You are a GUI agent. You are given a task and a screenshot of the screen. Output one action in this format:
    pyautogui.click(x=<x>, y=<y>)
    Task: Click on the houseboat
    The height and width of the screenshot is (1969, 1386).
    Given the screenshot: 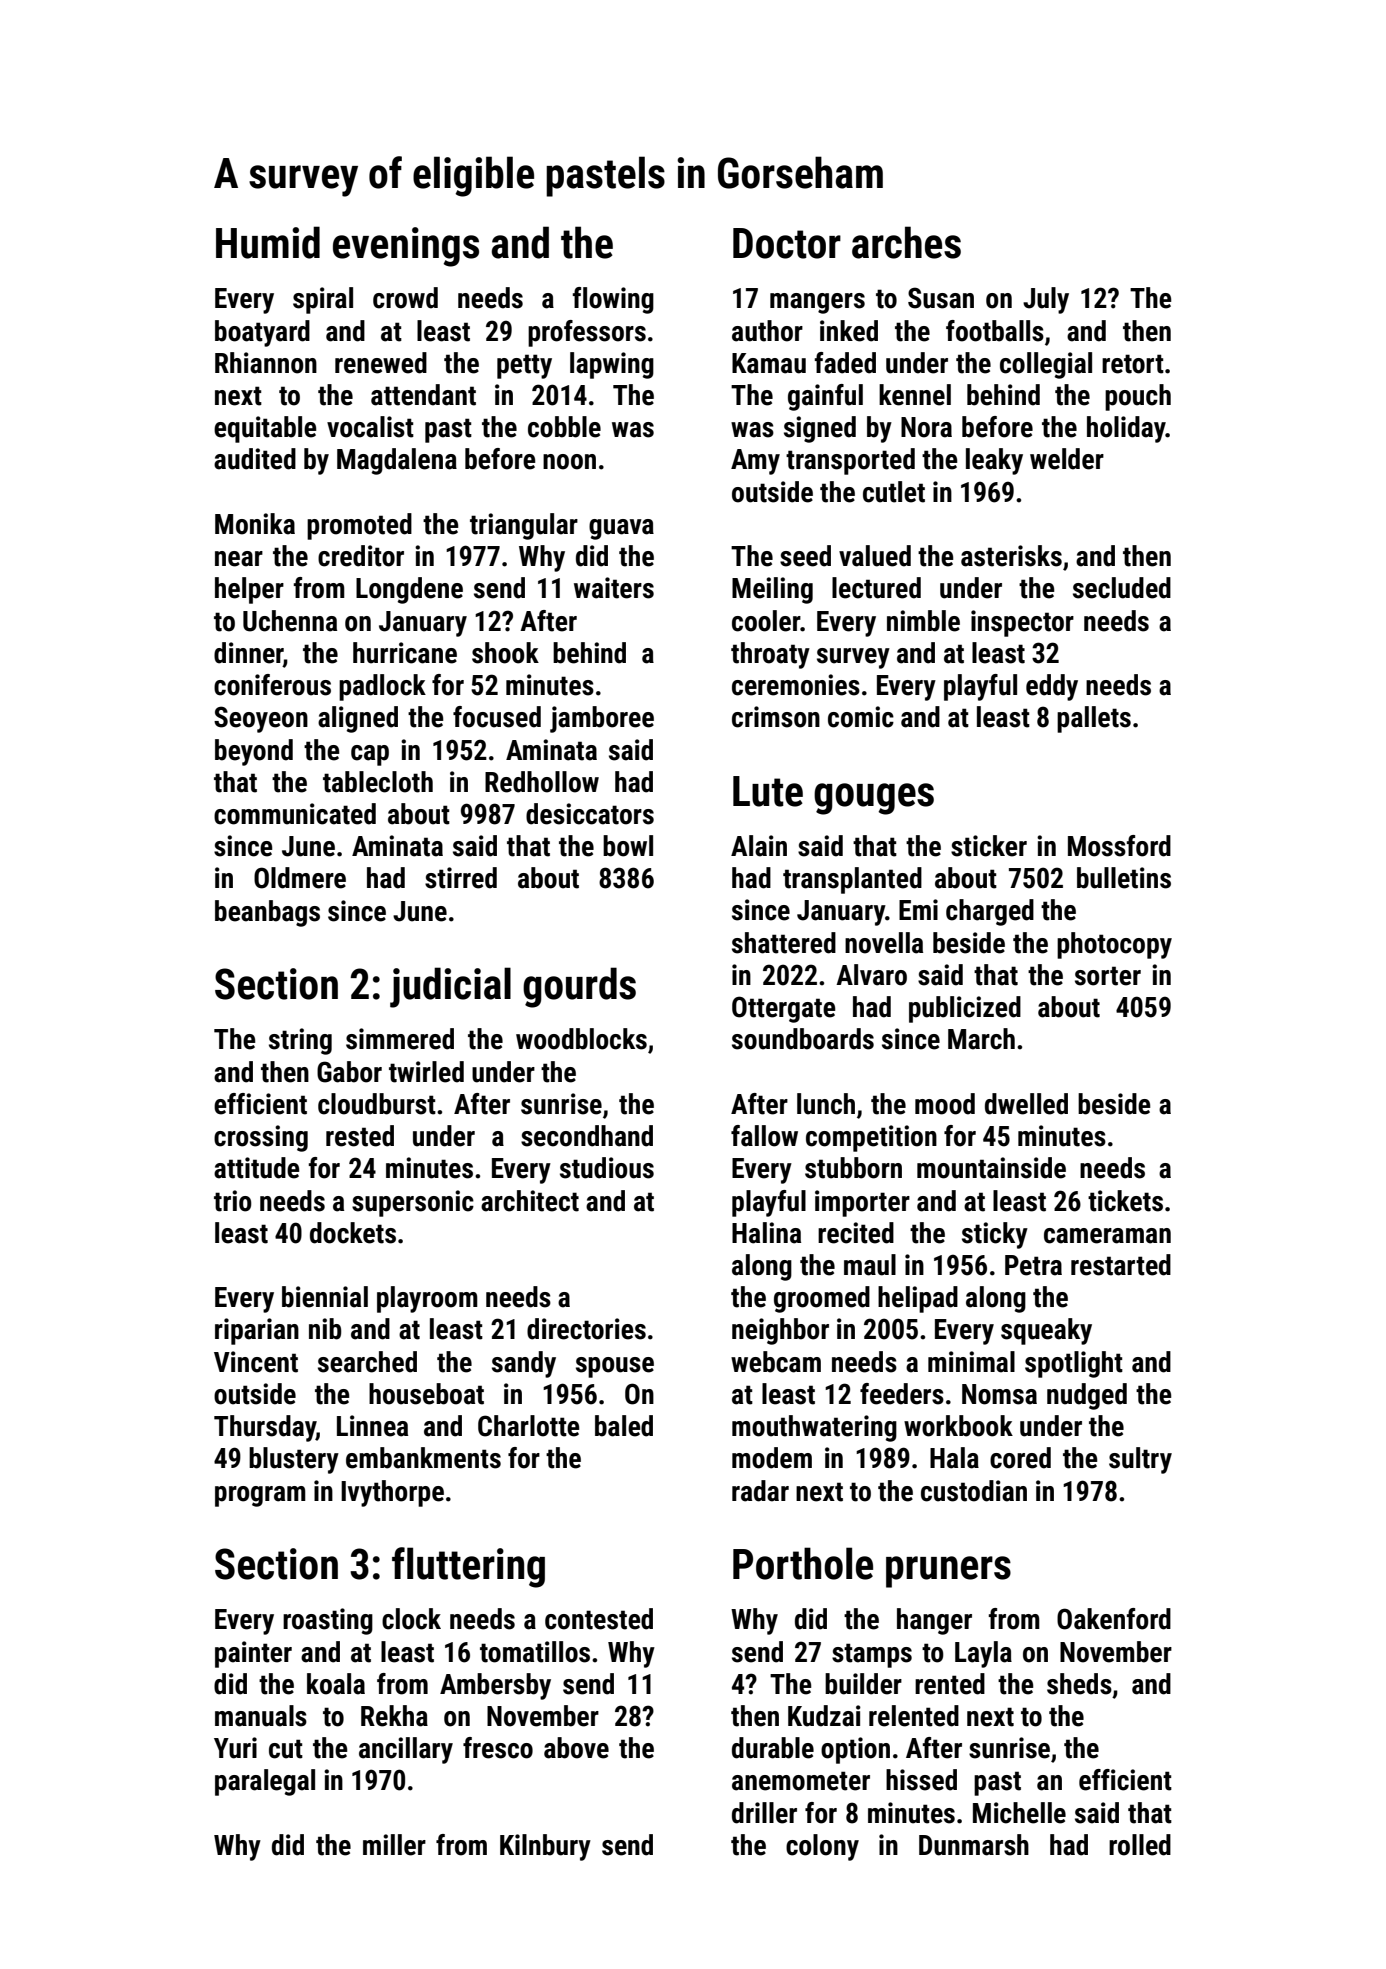 What is the action you would take?
    pyautogui.click(x=426, y=1394)
